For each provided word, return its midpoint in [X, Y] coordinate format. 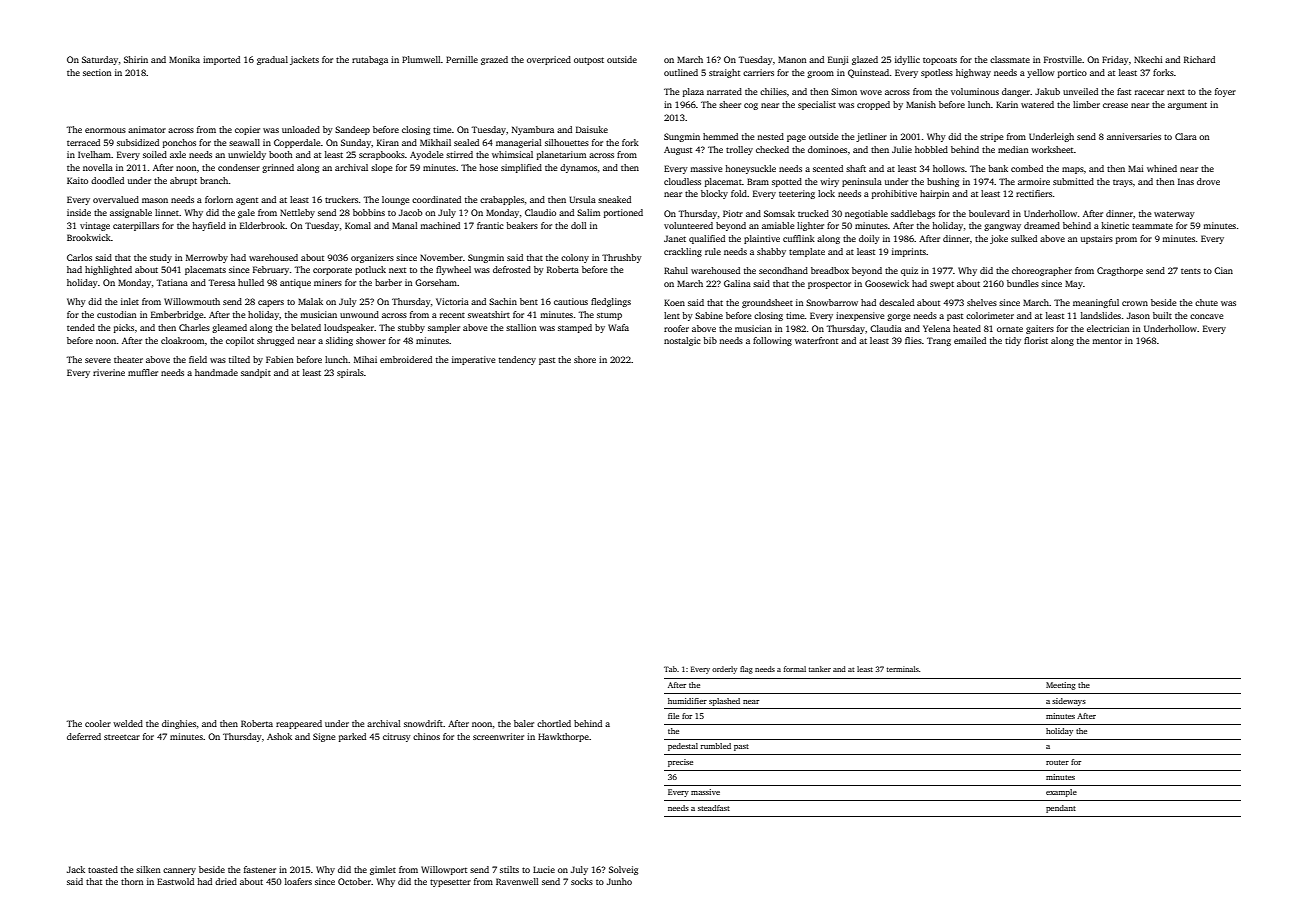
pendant [1061, 809]
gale [246, 213]
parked [352, 737]
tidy [1013, 341]
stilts [509, 869]
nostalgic [682, 341]
